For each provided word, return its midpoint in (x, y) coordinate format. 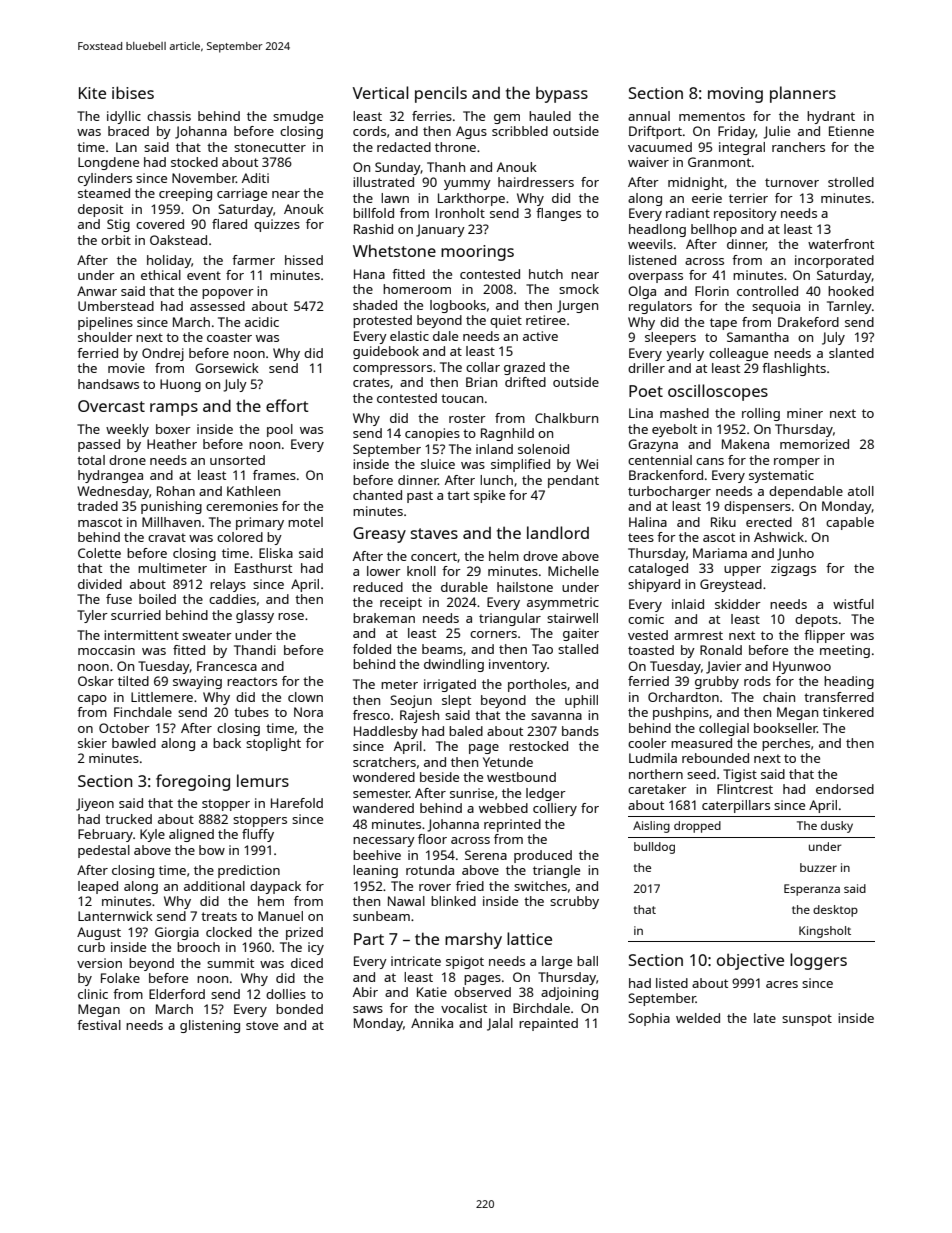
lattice (529, 938)
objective (750, 962)
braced (128, 131)
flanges (558, 214)
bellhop (714, 230)
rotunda (430, 870)
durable (464, 587)
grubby (717, 682)
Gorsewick (227, 368)
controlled (767, 291)
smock (579, 289)
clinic (93, 994)
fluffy (258, 835)
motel (305, 522)
